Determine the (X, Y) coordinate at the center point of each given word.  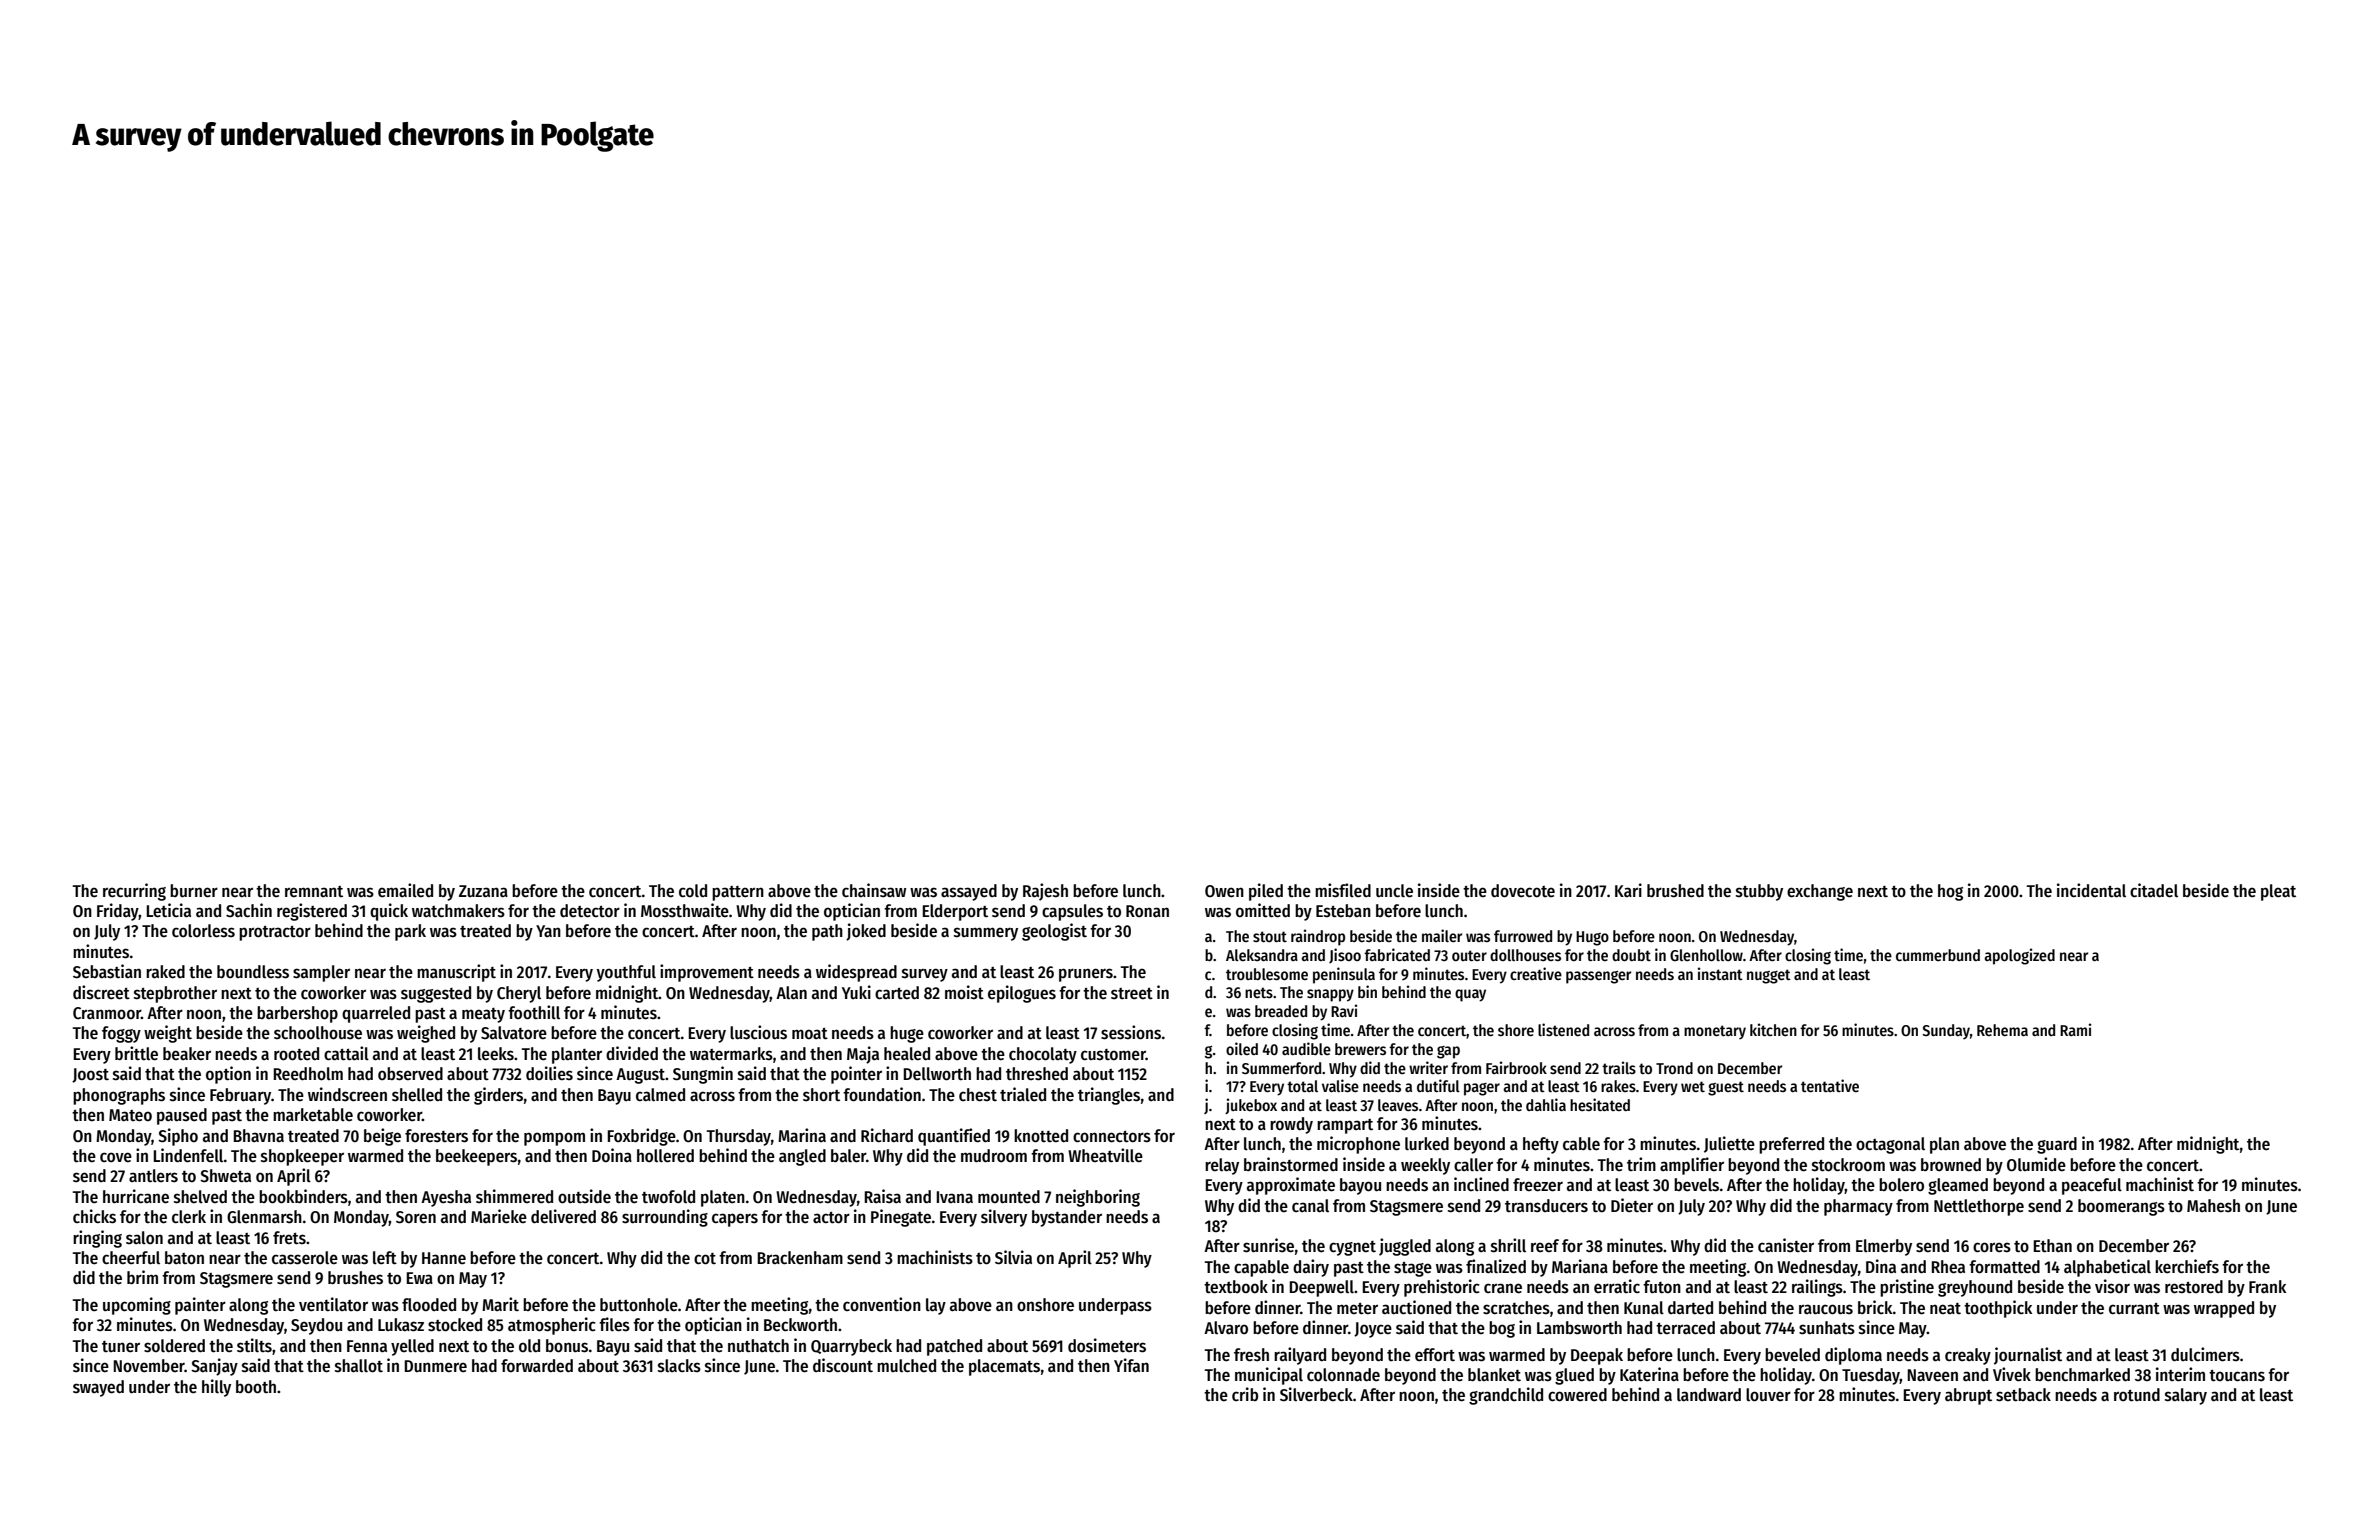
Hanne (444, 1258)
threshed (1037, 1074)
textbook (1236, 1287)
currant (2134, 1309)
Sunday (1946, 1032)
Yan (548, 931)
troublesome (1267, 974)
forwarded (537, 1366)
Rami (2075, 1029)
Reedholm (308, 1074)
